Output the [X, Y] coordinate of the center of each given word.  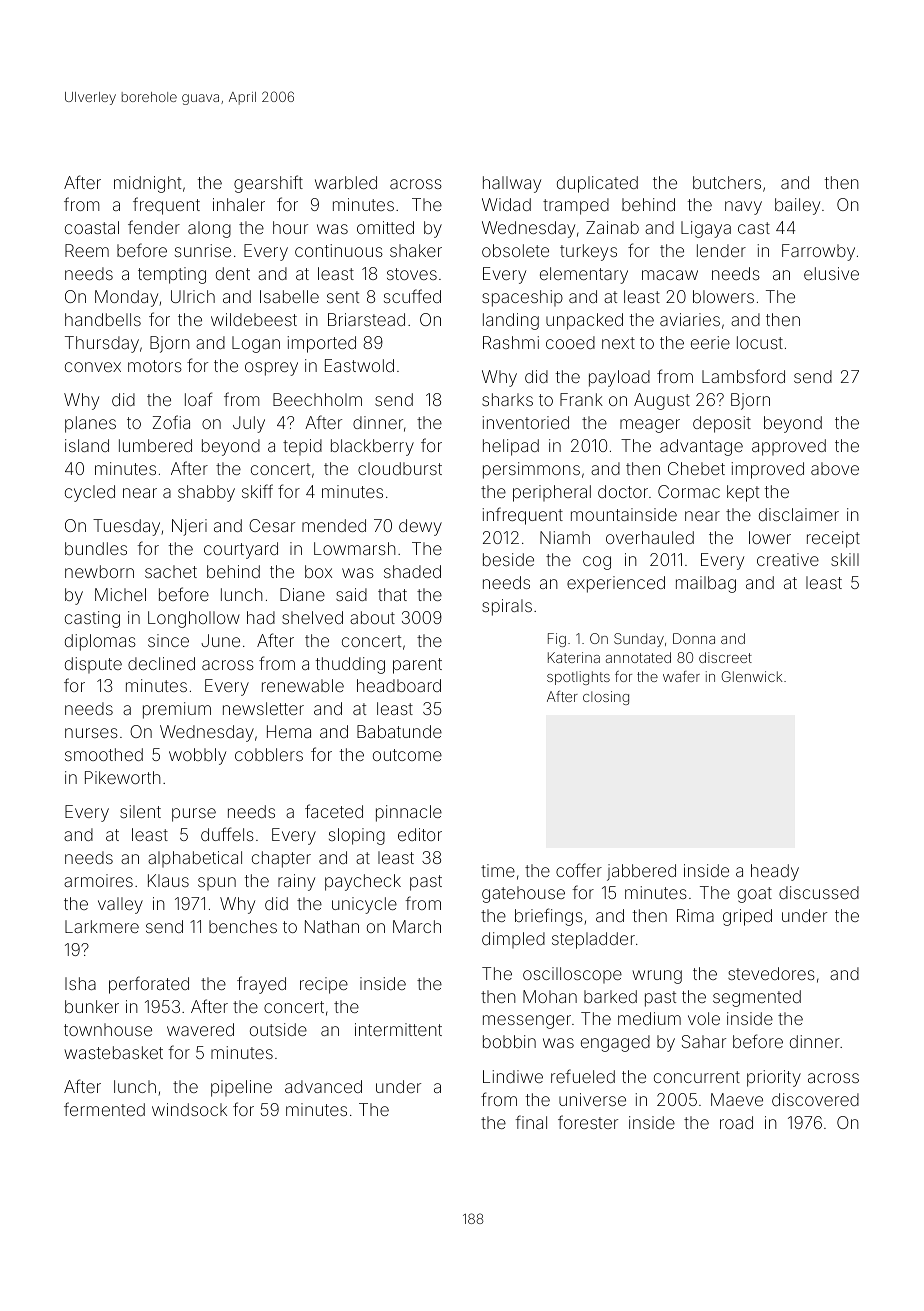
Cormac [689, 491]
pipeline [241, 1088]
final [531, 1122]
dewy [420, 527]
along [209, 229]
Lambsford [743, 376]
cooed [570, 342]
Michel [120, 594]
